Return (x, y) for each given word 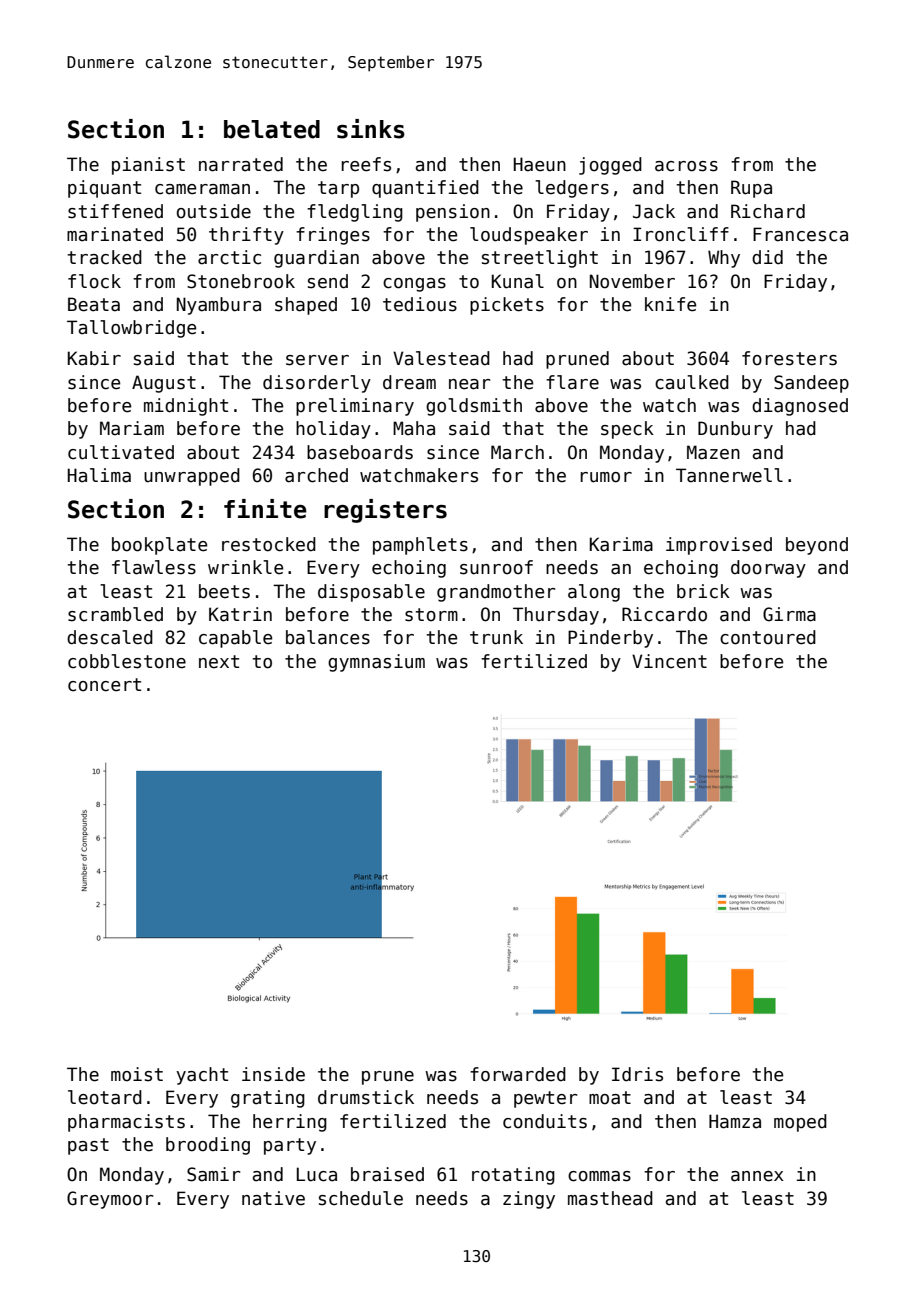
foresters (789, 358)
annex (757, 1176)
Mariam (132, 428)
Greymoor (110, 1200)
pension (453, 213)
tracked (105, 257)
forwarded (518, 1074)
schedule (361, 1198)
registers (385, 511)
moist (137, 1074)
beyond (817, 546)
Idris (637, 1074)
